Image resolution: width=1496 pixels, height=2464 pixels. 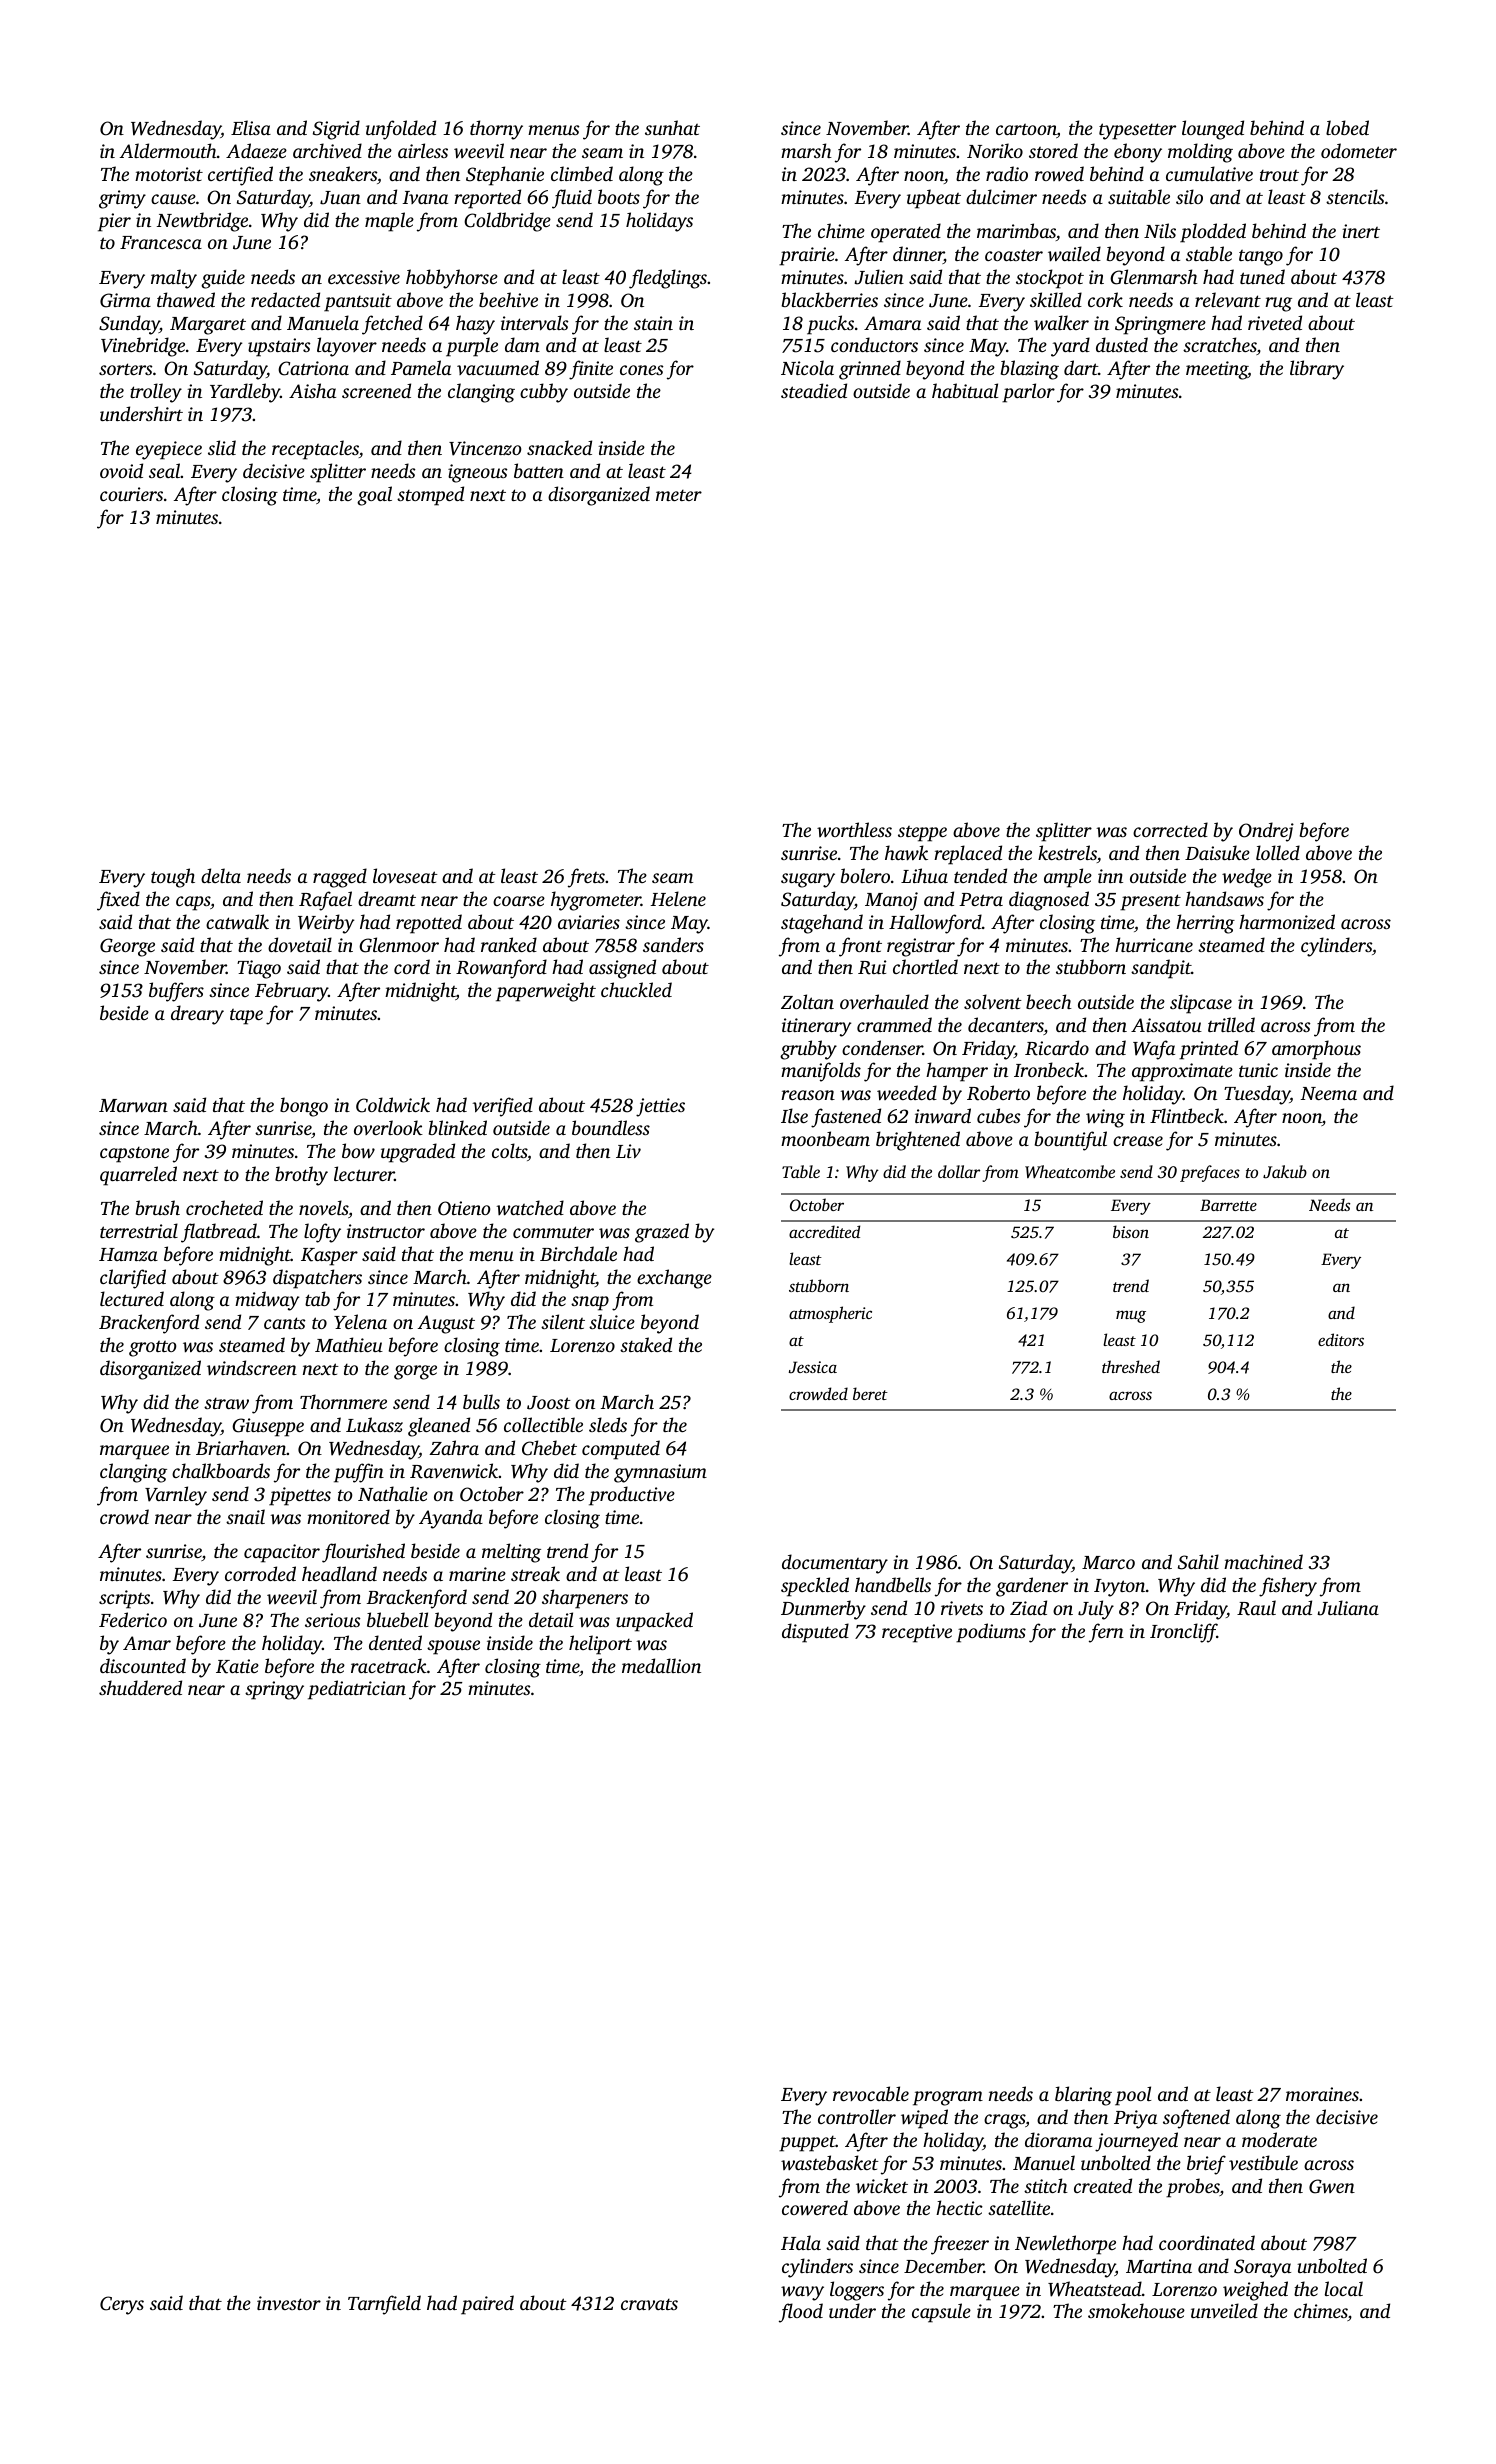 I want to click on library, so click(x=1317, y=370).
